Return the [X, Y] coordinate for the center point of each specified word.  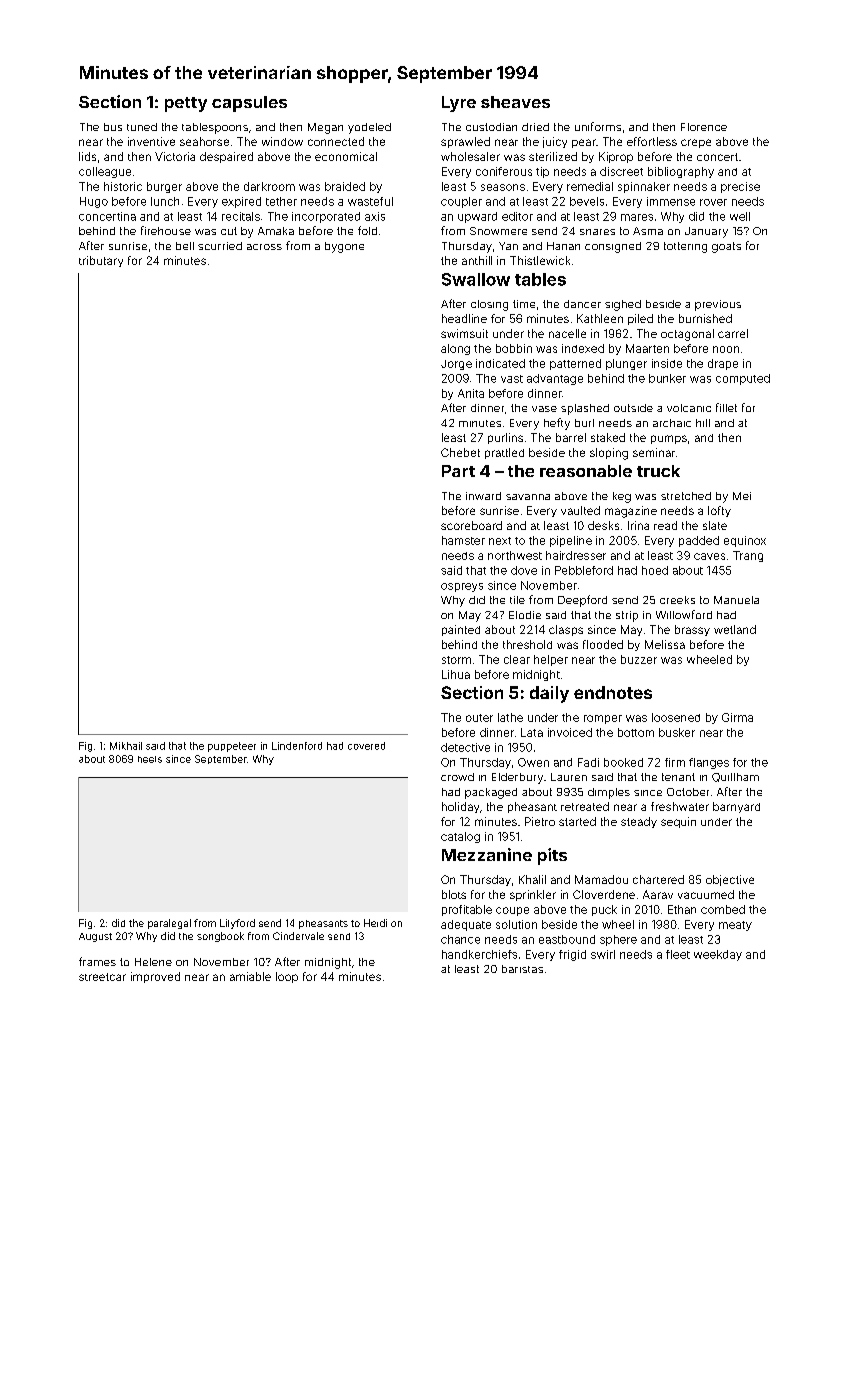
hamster [463, 540]
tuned [142, 127]
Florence [704, 127]
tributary [101, 261]
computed [743, 379]
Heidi [375, 923]
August [95, 937]
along [455, 349]
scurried [220, 246]
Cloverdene [604, 894]
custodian [491, 127]
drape [723, 364]
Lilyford [237, 924]
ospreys [462, 587]
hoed [655, 570]
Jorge [456, 365]
